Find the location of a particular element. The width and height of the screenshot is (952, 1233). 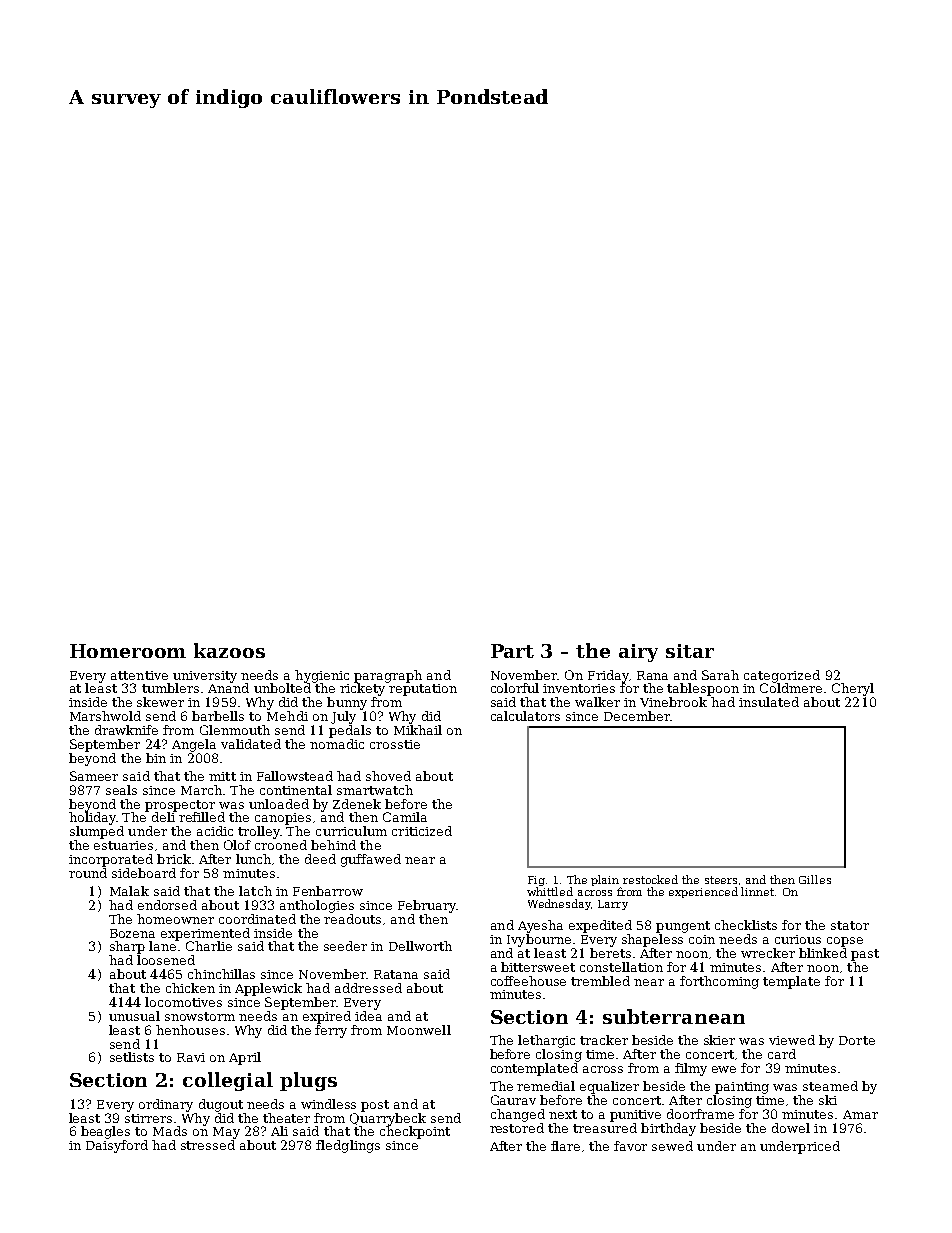

Moonwell is located at coordinates (419, 1030).
